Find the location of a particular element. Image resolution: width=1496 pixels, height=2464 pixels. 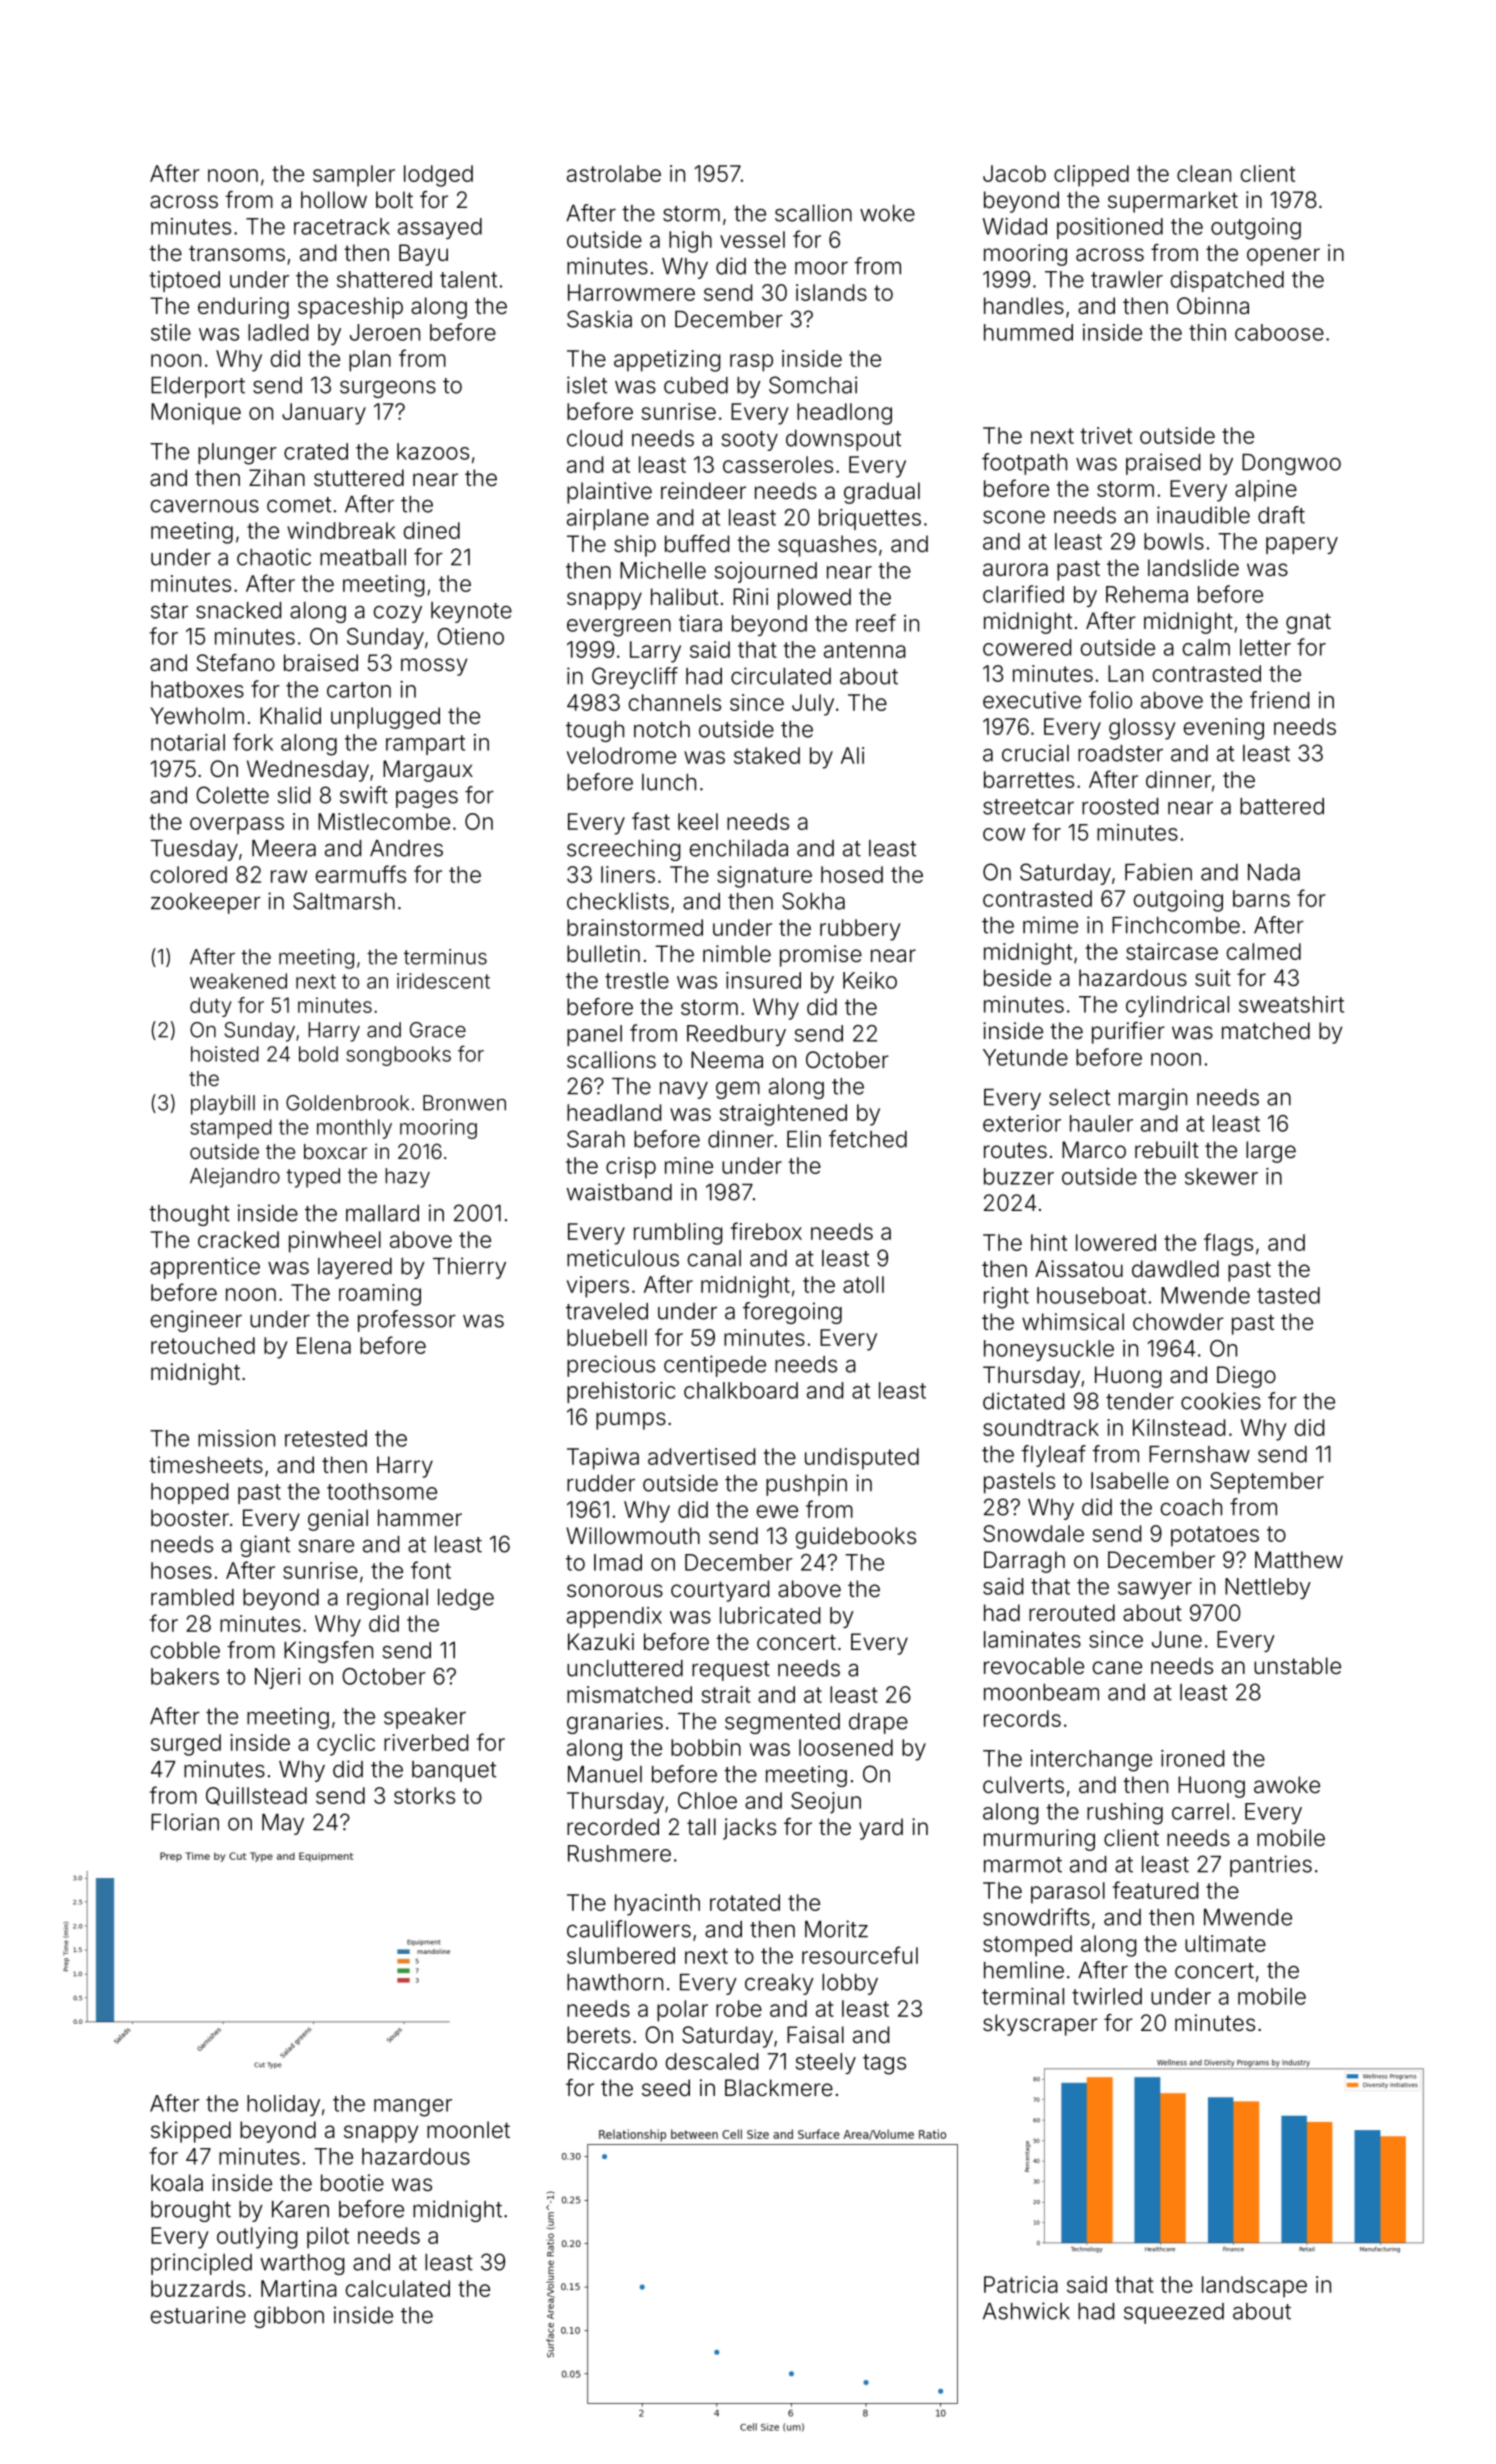

Patricia is located at coordinates (1021, 2284).
